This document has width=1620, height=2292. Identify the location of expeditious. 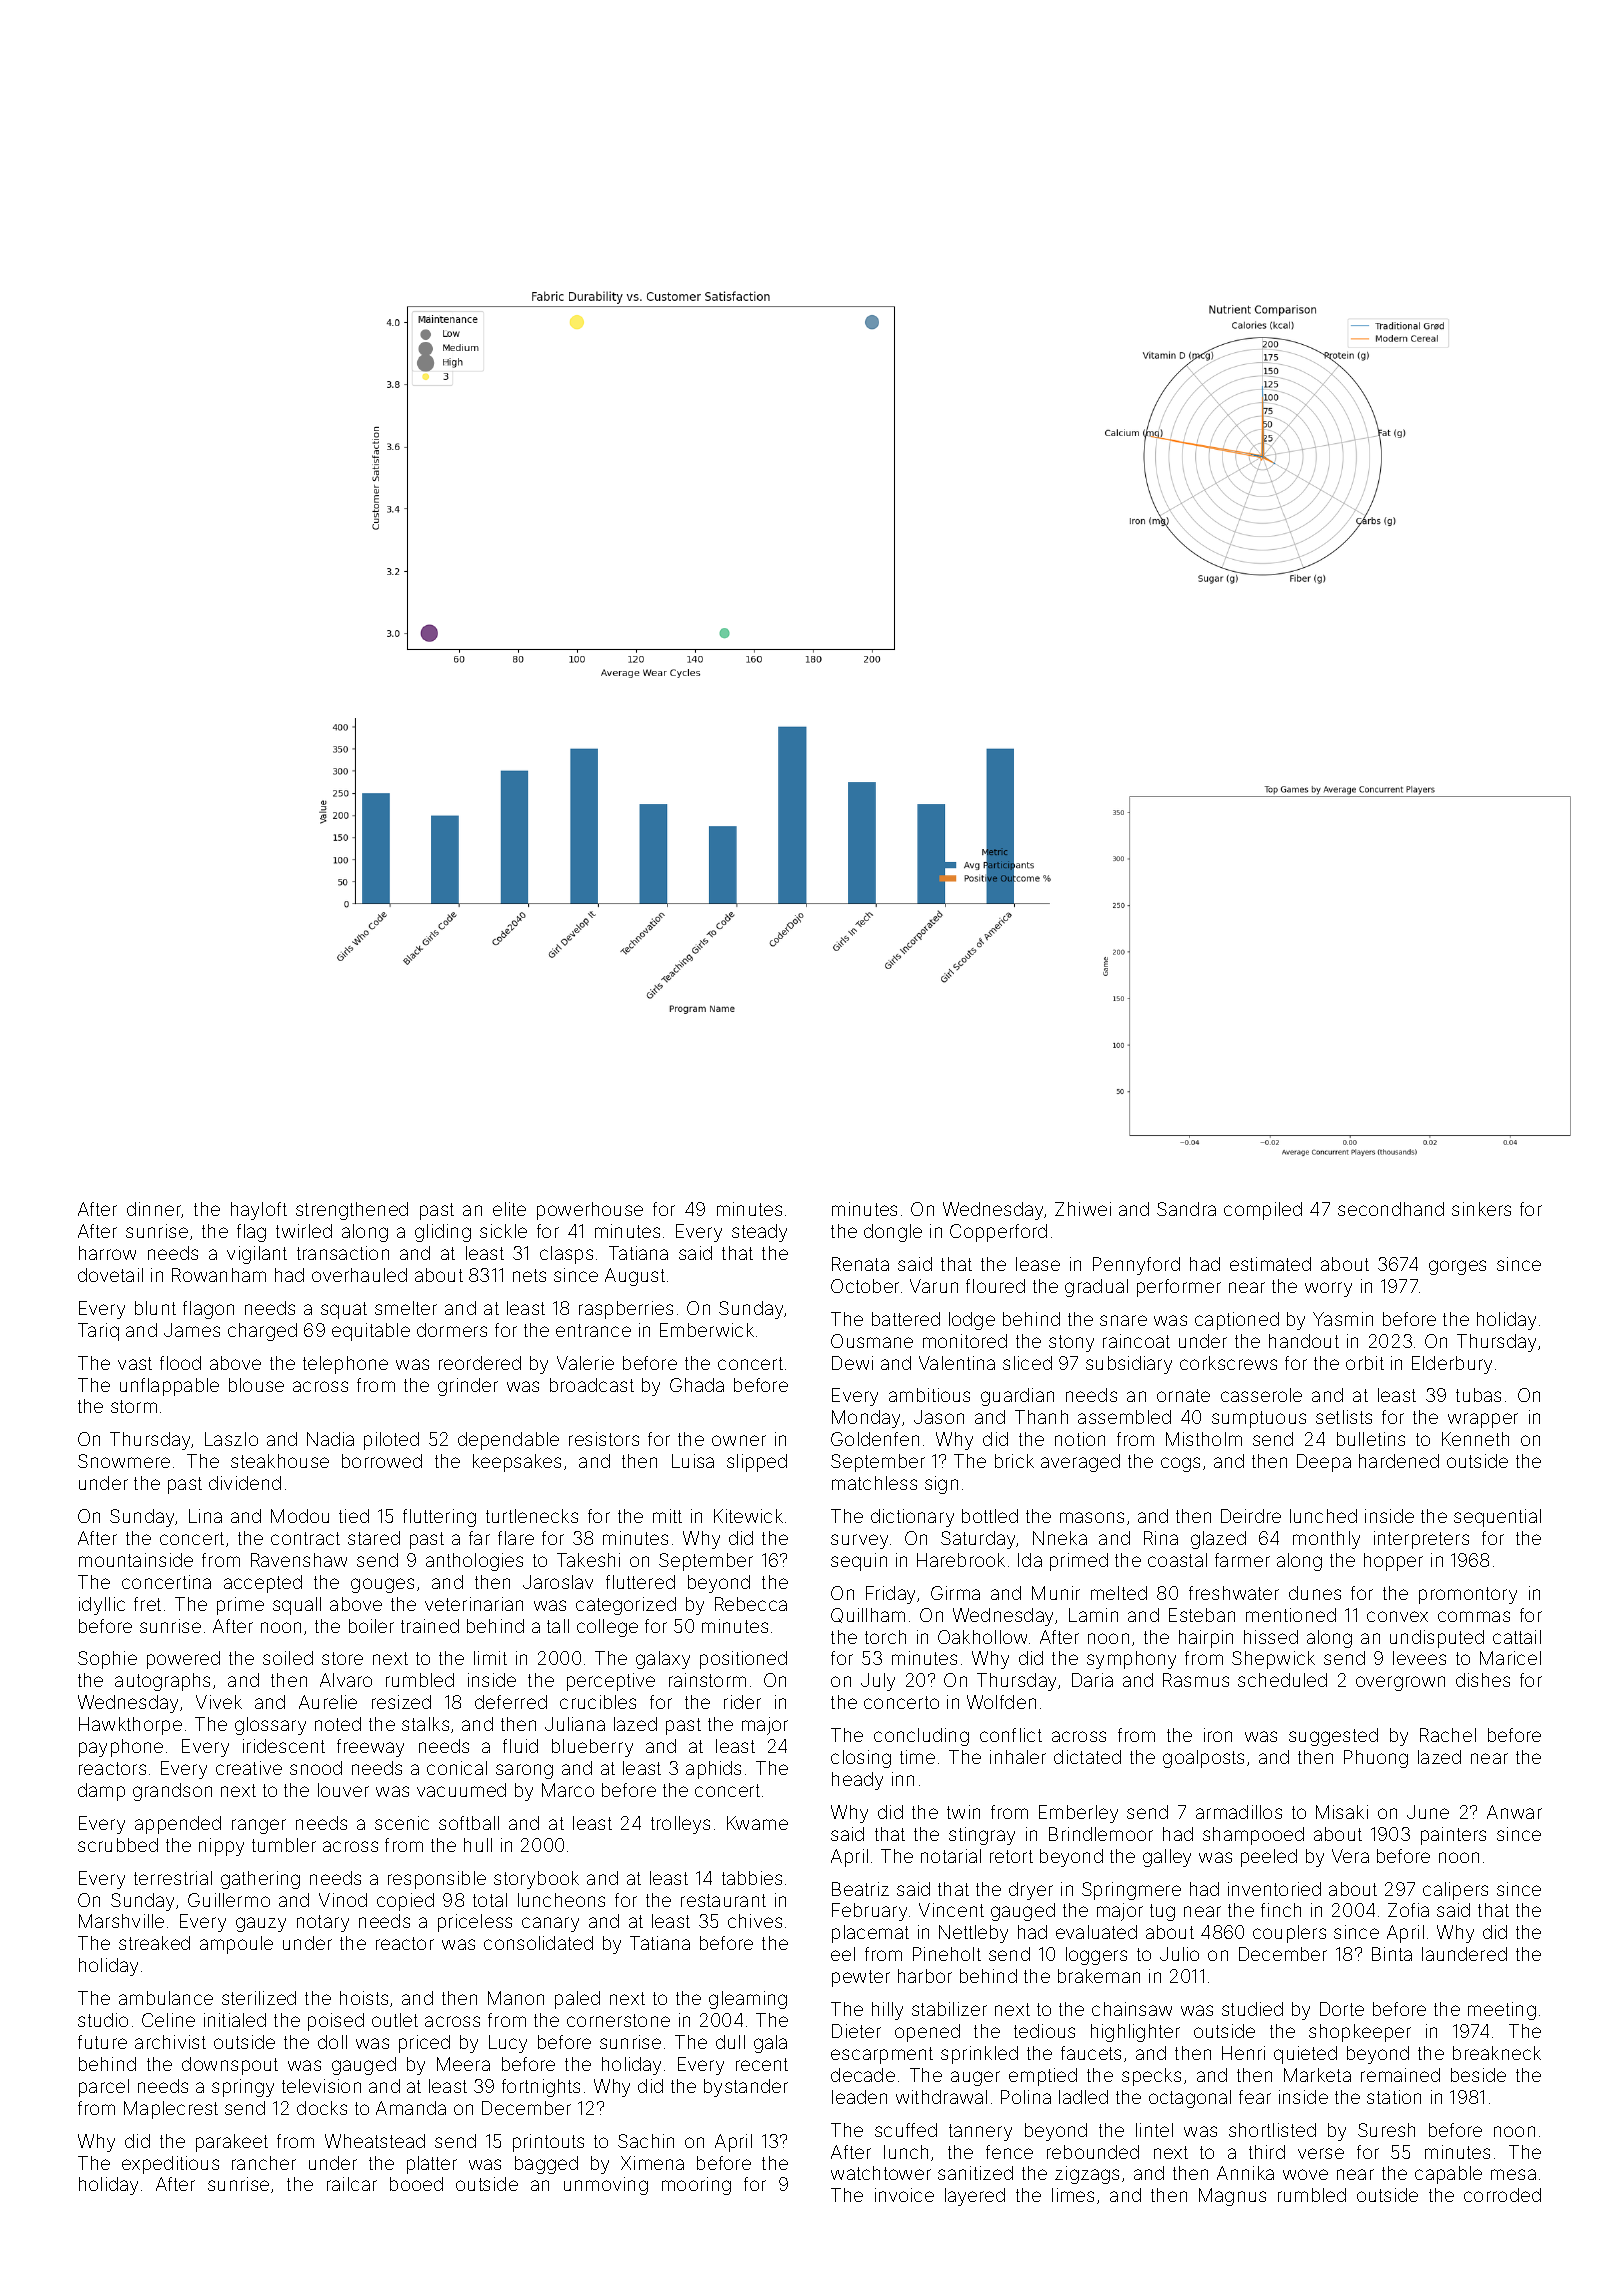
(170, 2165).
